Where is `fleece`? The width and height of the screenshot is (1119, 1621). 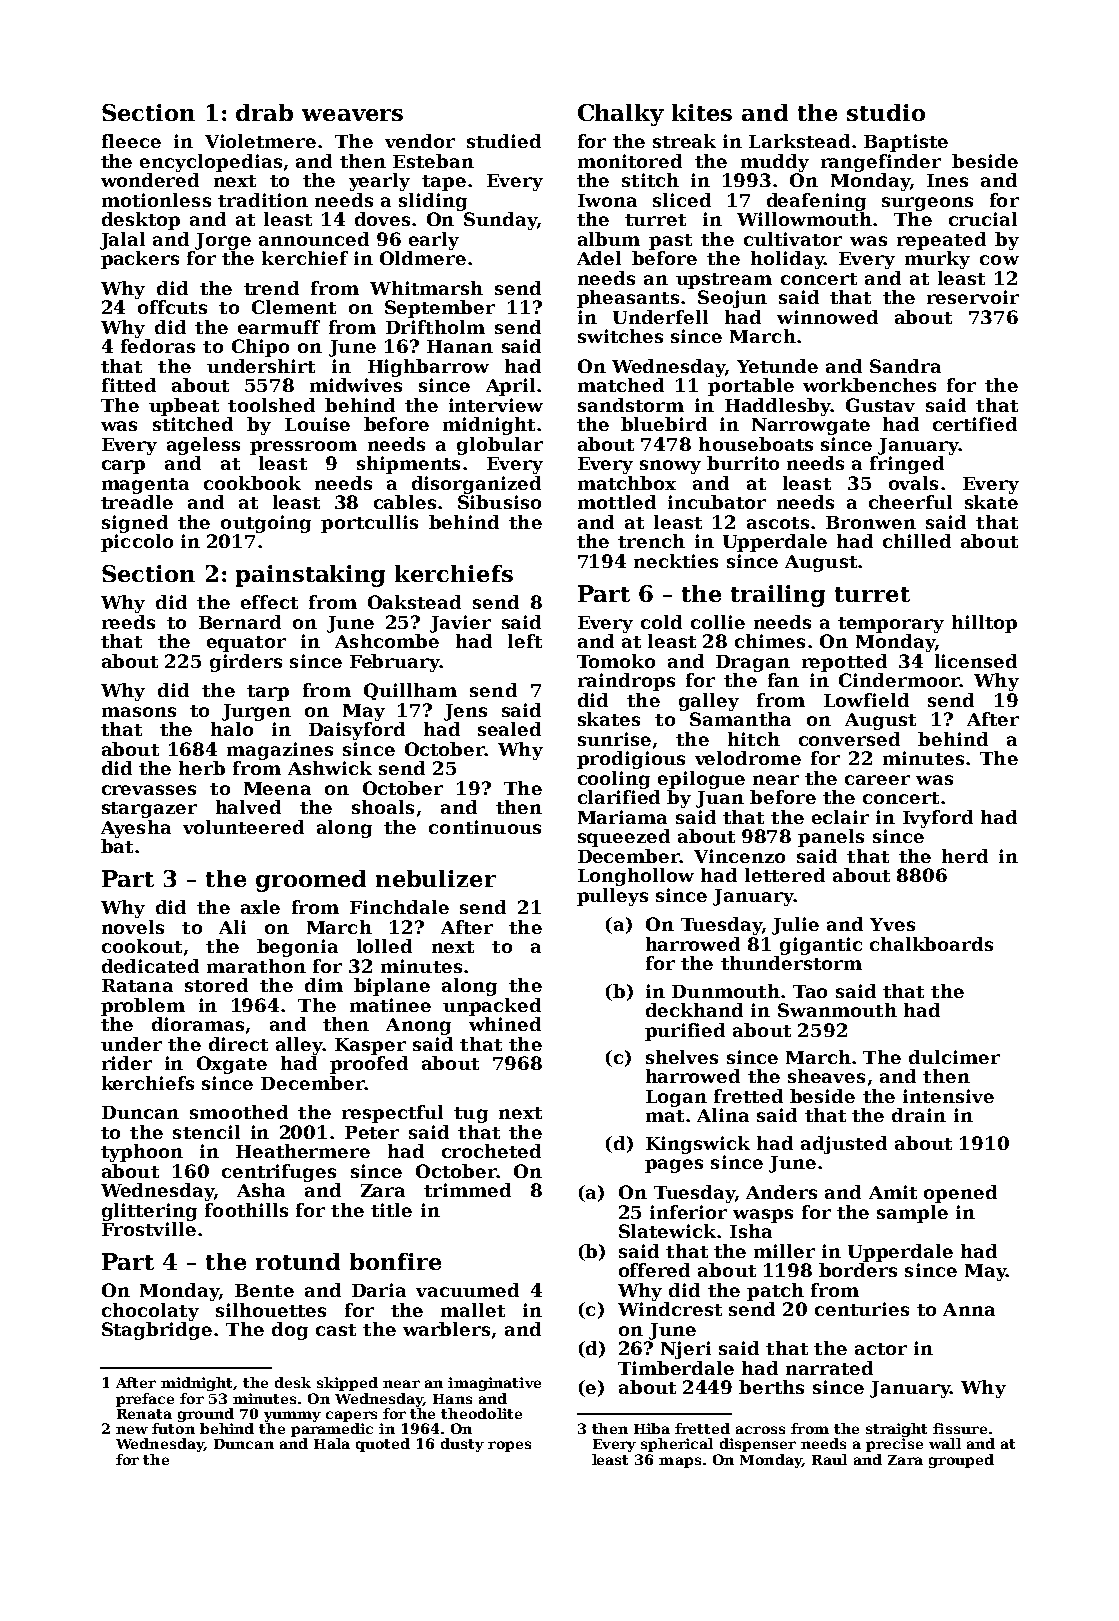
fleece is located at coordinates (131, 141).
